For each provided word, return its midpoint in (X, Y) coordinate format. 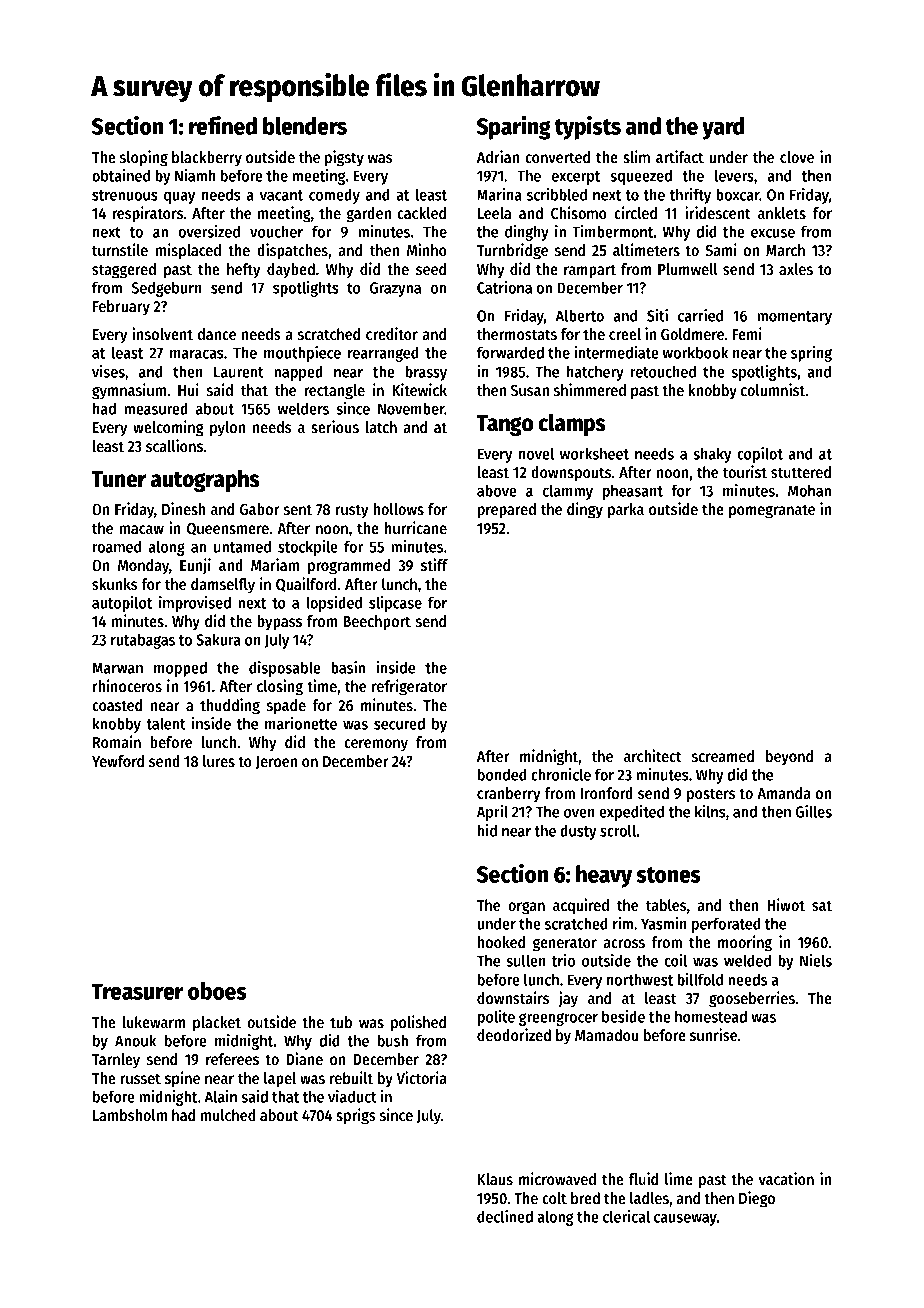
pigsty (344, 158)
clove (797, 157)
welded (747, 960)
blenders (305, 126)
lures (219, 761)
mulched (228, 1115)
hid (487, 830)
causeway (685, 1220)
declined (505, 1216)
